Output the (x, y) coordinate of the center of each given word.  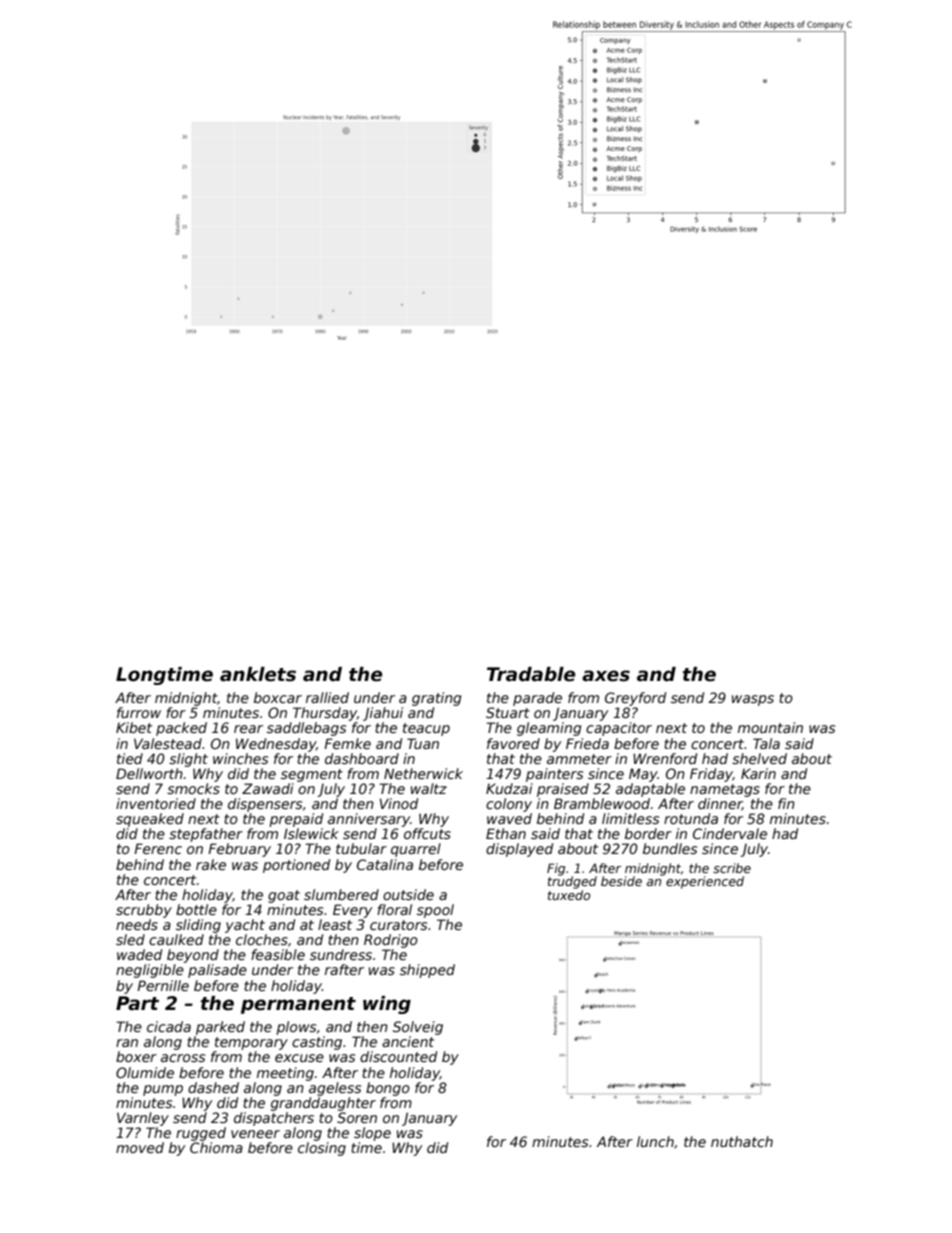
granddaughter (323, 1104)
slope (372, 1134)
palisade (217, 971)
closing (322, 1149)
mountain (770, 727)
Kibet (134, 727)
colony (509, 805)
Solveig (418, 1028)
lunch (655, 1141)
